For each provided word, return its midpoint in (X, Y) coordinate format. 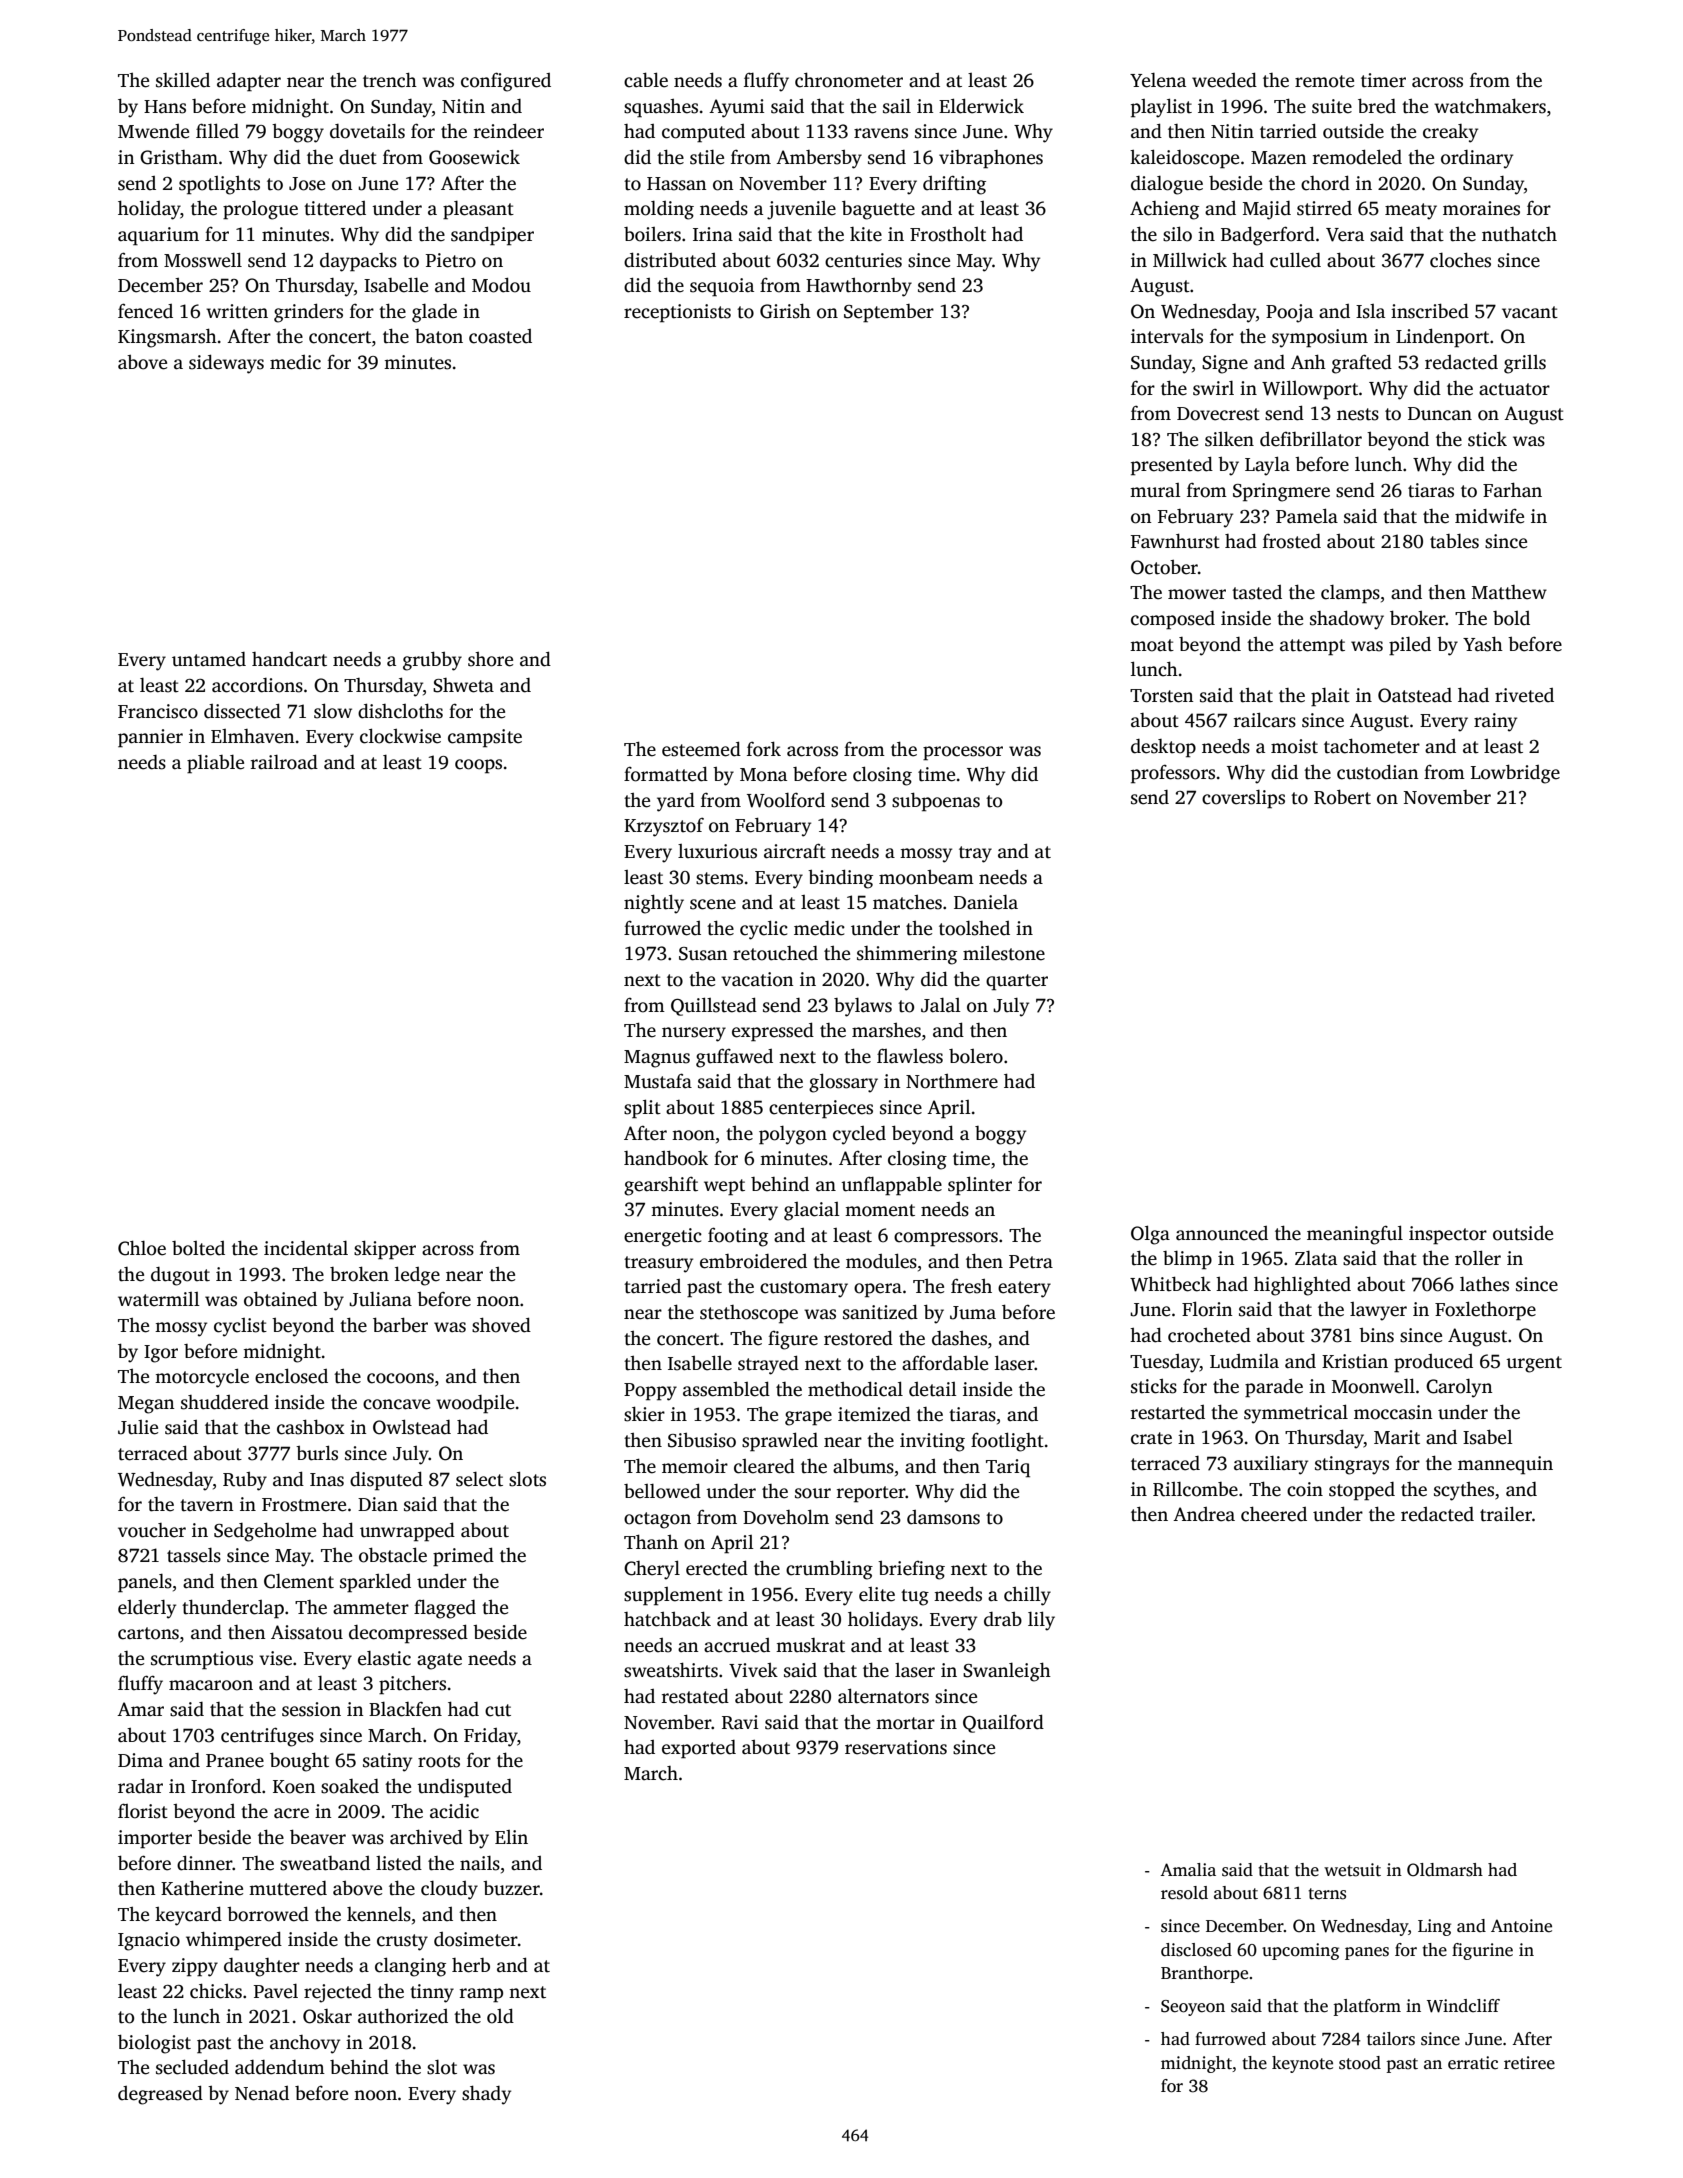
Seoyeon (1193, 2008)
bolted (198, 1248)
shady (486, 2095)
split (642, 1109)
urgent (1534, 1364)
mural (1155, 490)
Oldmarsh (1445, 1870)
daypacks (358, 262)
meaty (1411, 211)
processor (963, 753)
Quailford (1003, 1723)
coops (478, 766)
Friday (490, 1737)
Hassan (677, 184)
